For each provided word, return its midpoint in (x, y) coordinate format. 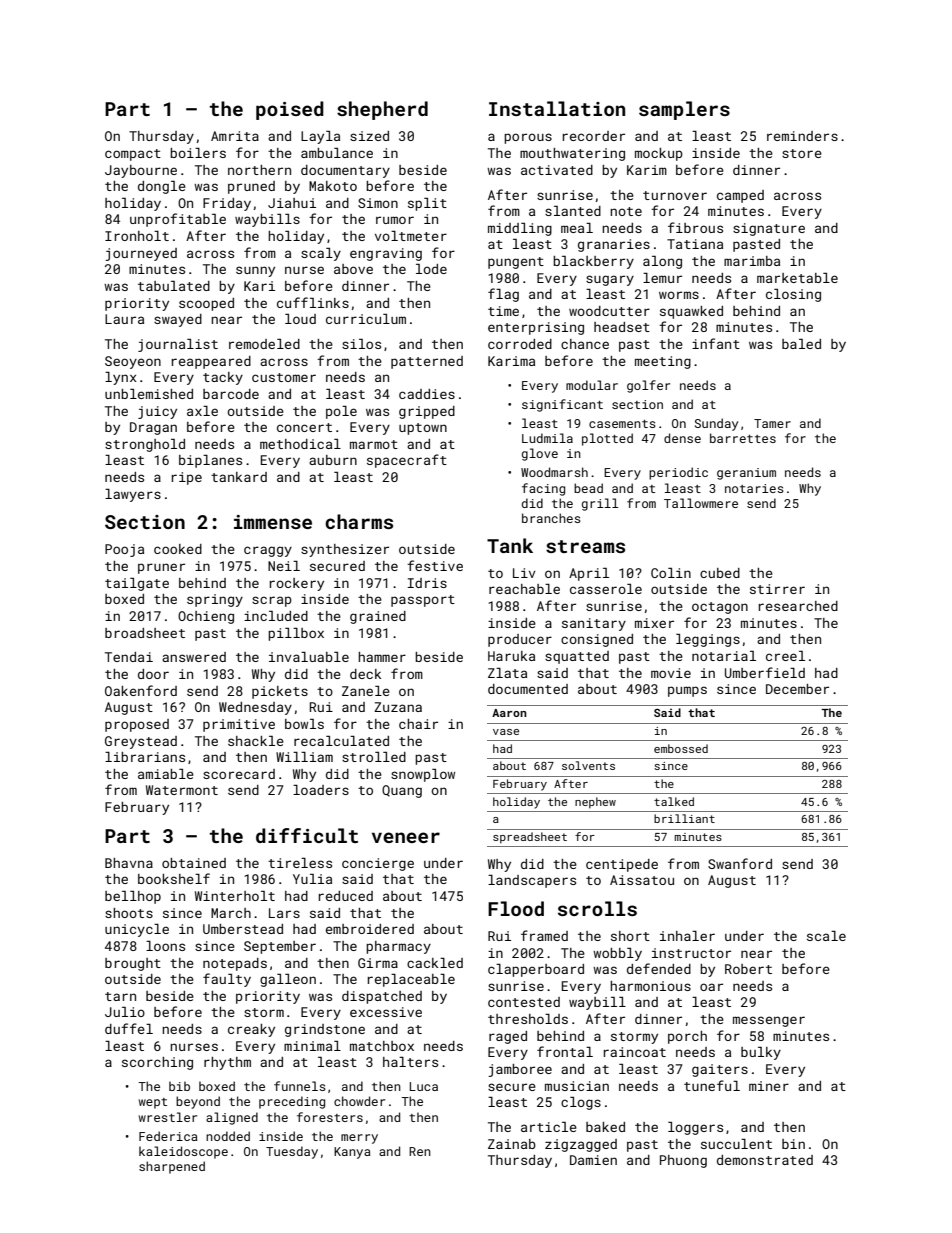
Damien (593, 1160)
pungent (516, 263)
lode (431, 269)
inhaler (687, 936)
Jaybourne (141, 171)
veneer (406, 837)
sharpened (172, 1167)
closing (793, 295)
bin (793, 1144)
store (802, 153)
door (153, 674)
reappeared (211, 362)
